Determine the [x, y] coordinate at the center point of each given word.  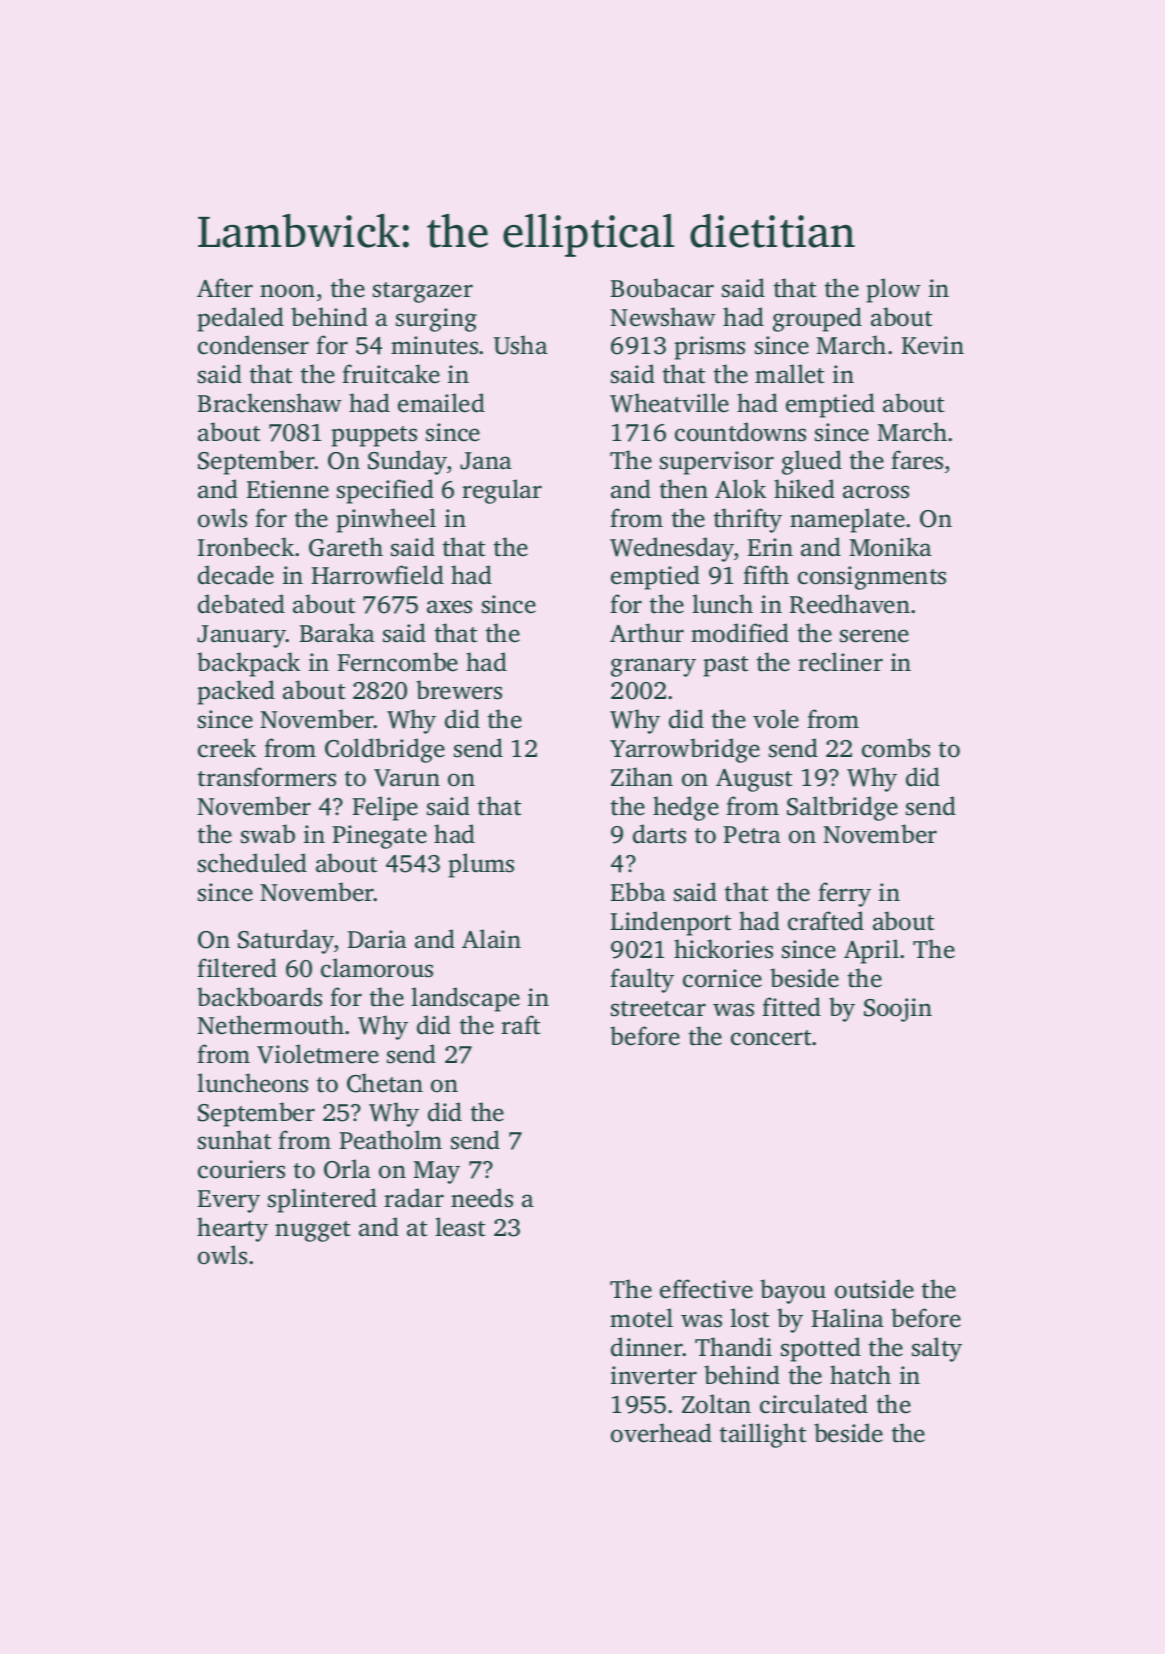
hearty [232, 1229]
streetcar [658, 1009]
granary [653, 667]
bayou [793, 1291]
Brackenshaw [270, 403]
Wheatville [669, 403]
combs [896, 748]
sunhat [234, 1140]
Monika [890, 547]
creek [227, 748]
